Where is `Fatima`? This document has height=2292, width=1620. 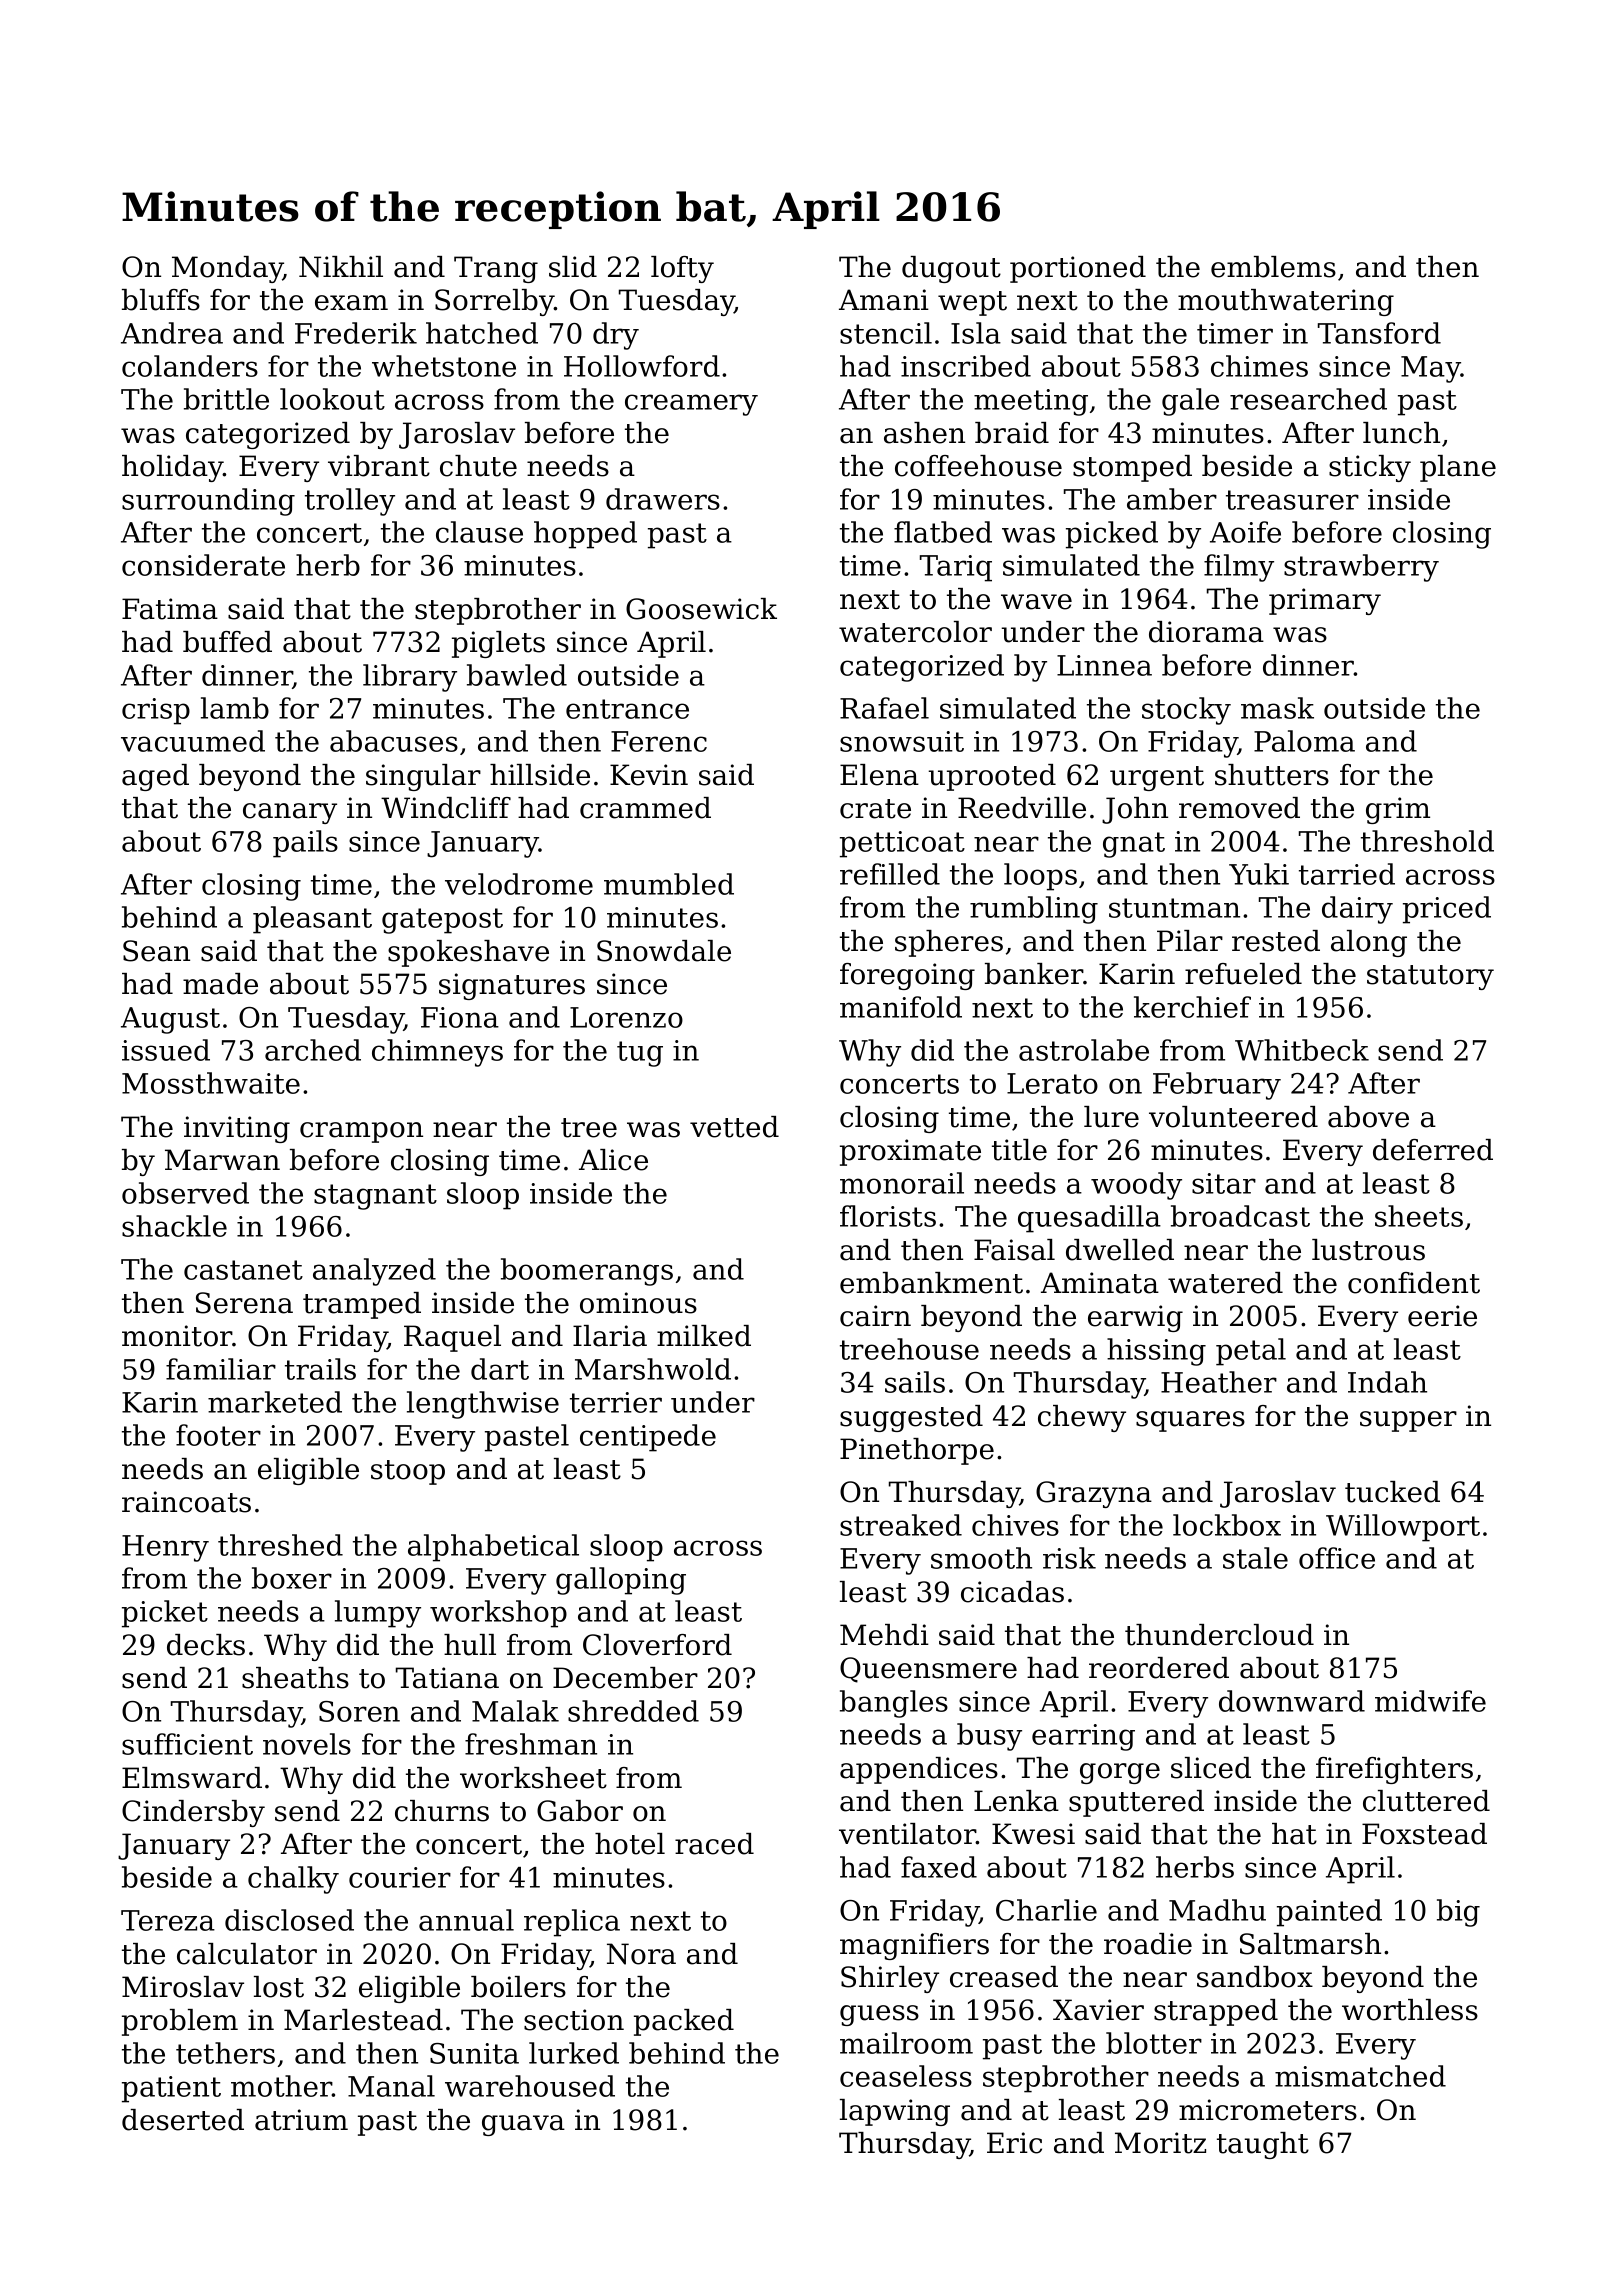 Fatima is located at coordinates (170, 609).
